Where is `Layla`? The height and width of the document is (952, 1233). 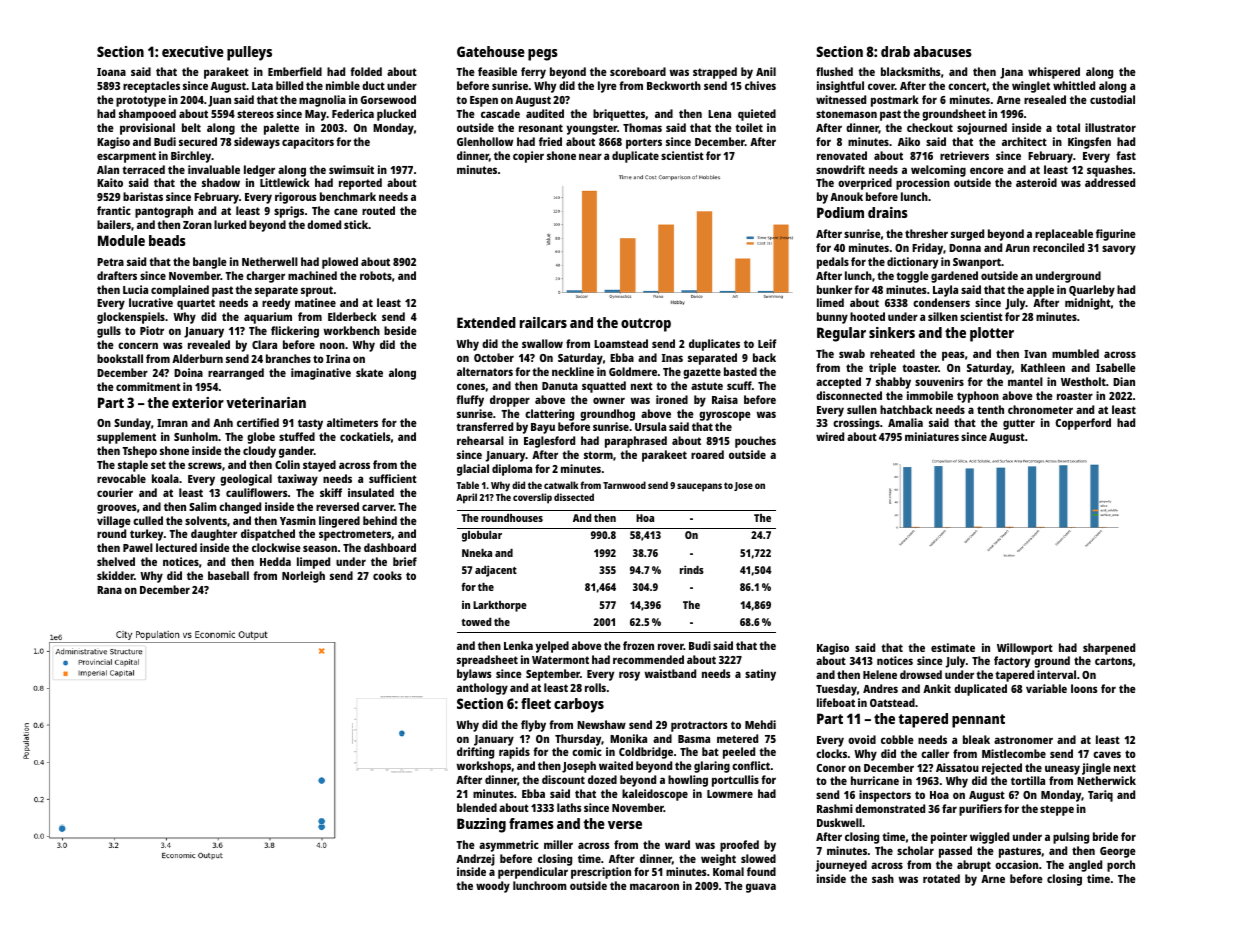 Layla is located at coordinates (945, 291).
